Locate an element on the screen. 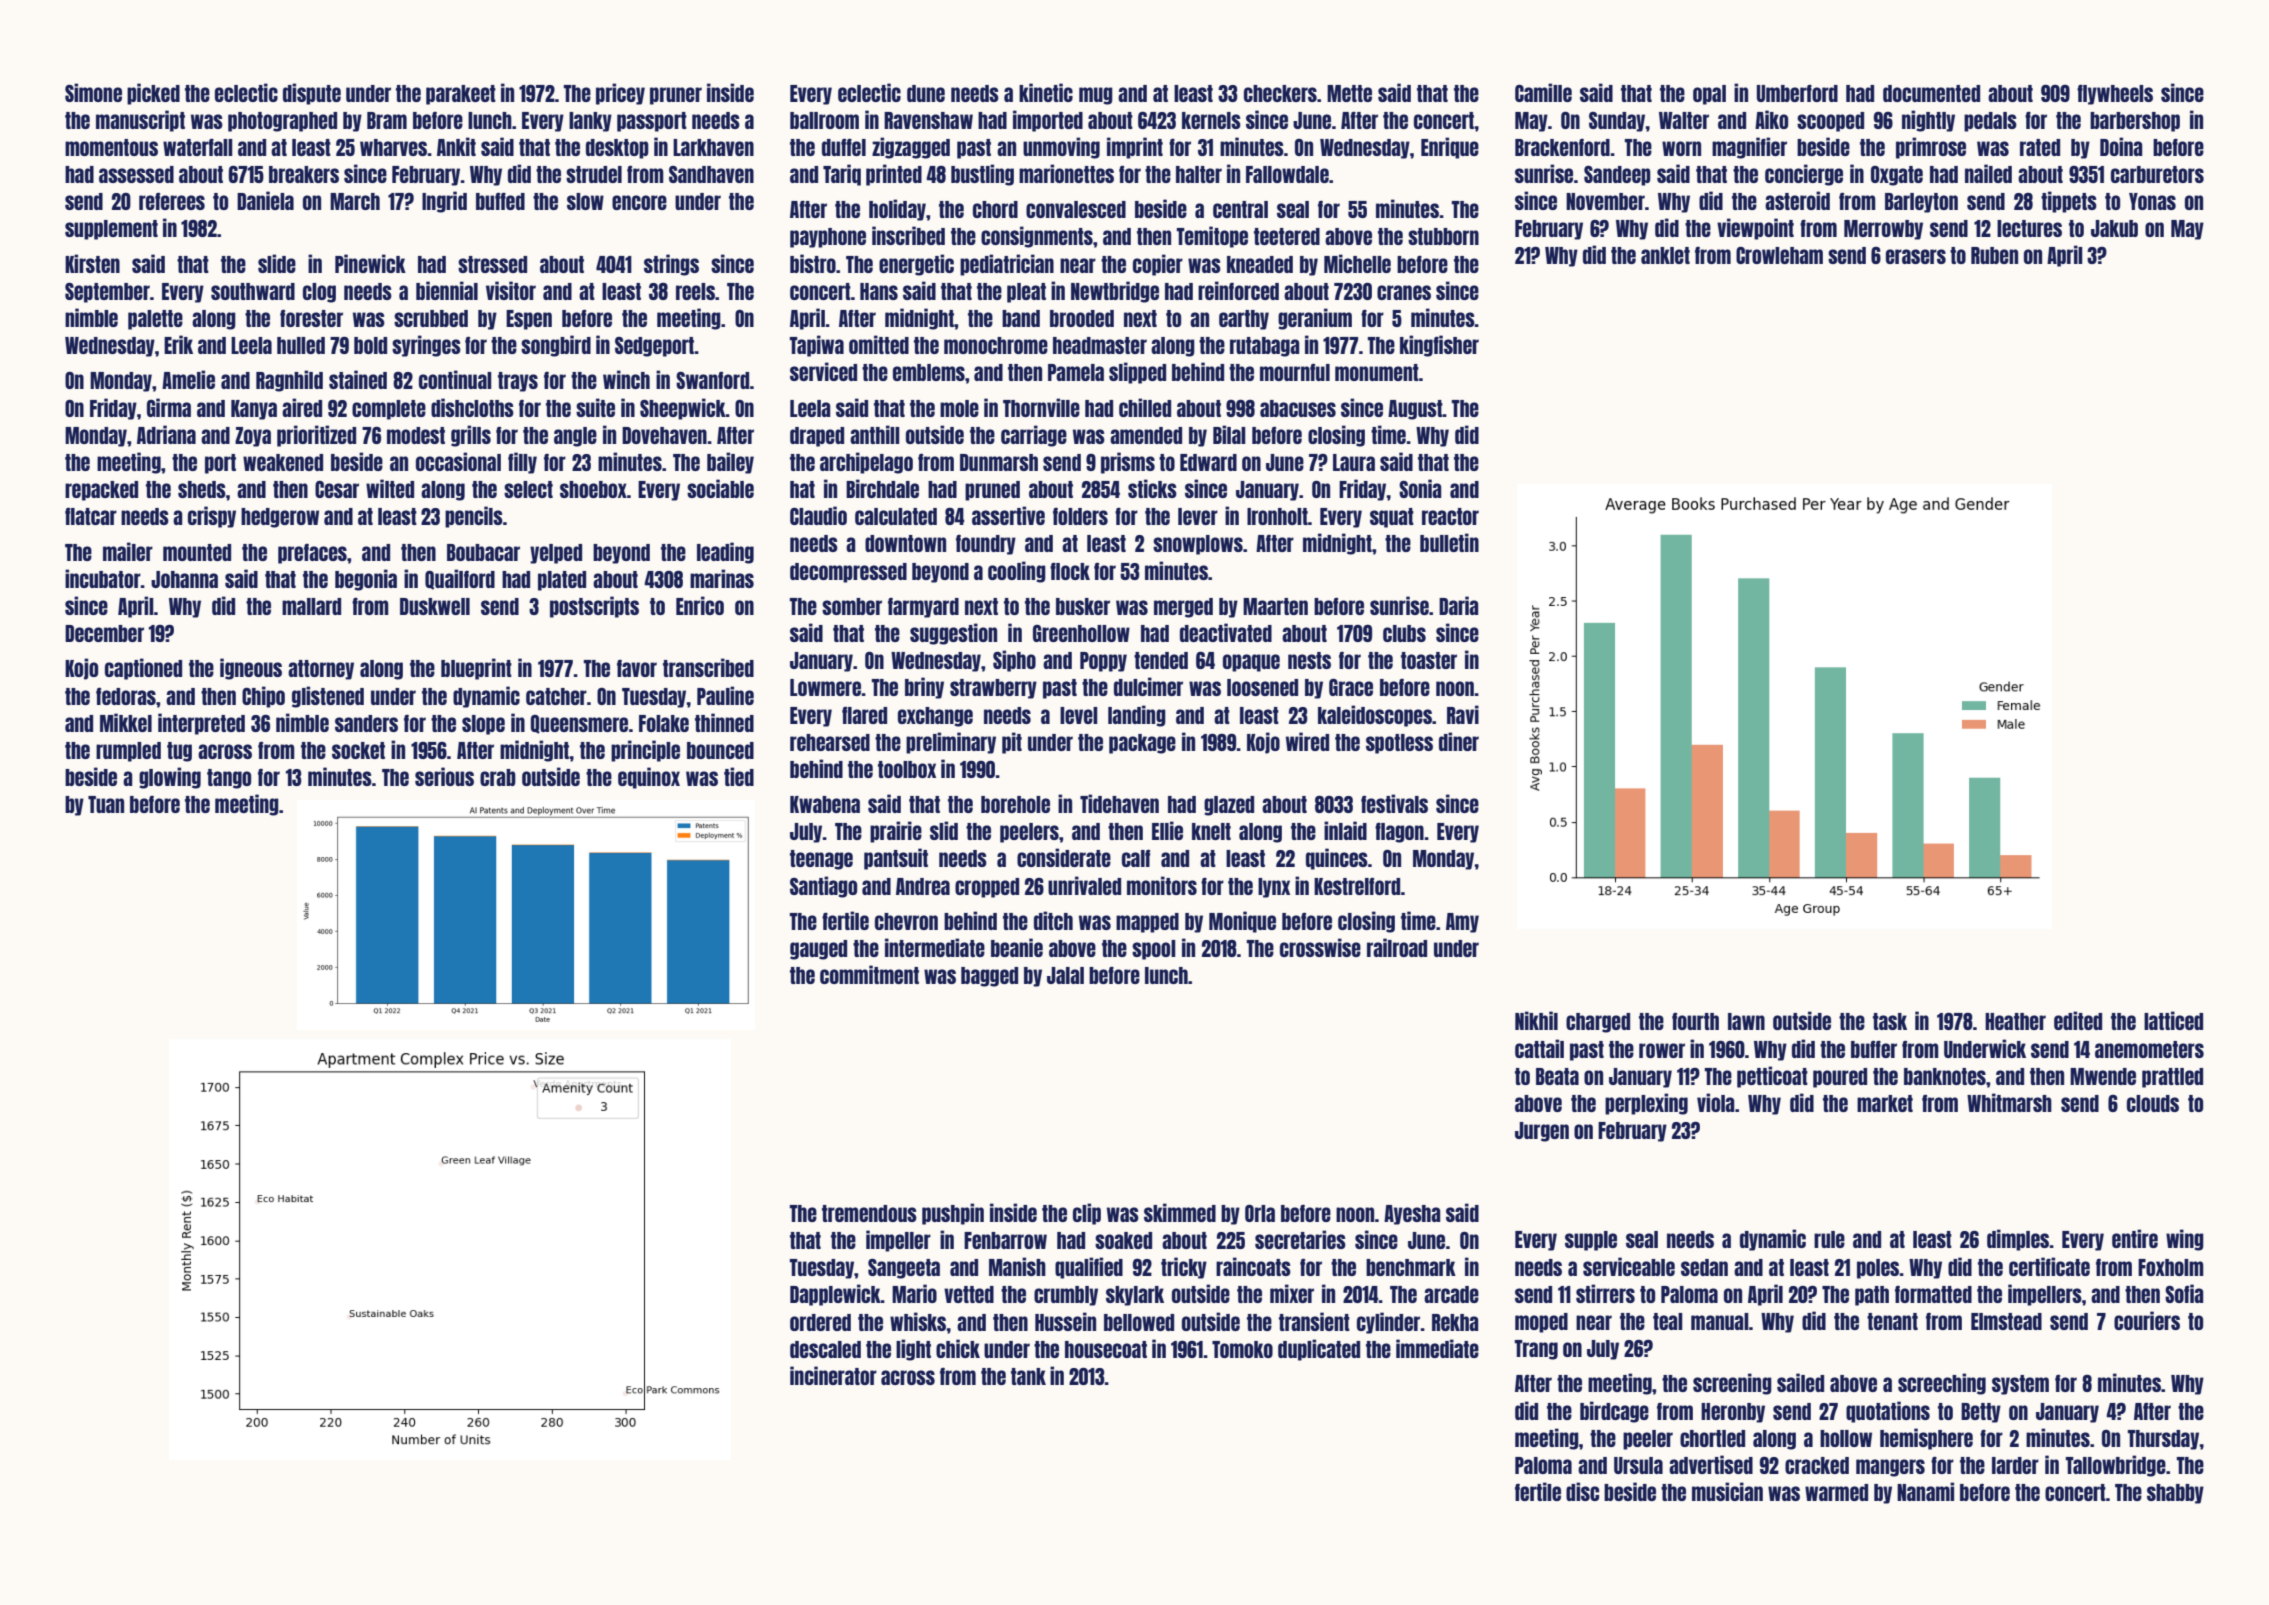 The width and height of the screenshot is (2269, 1605). Tuan is located at coordinates (106, 804).
